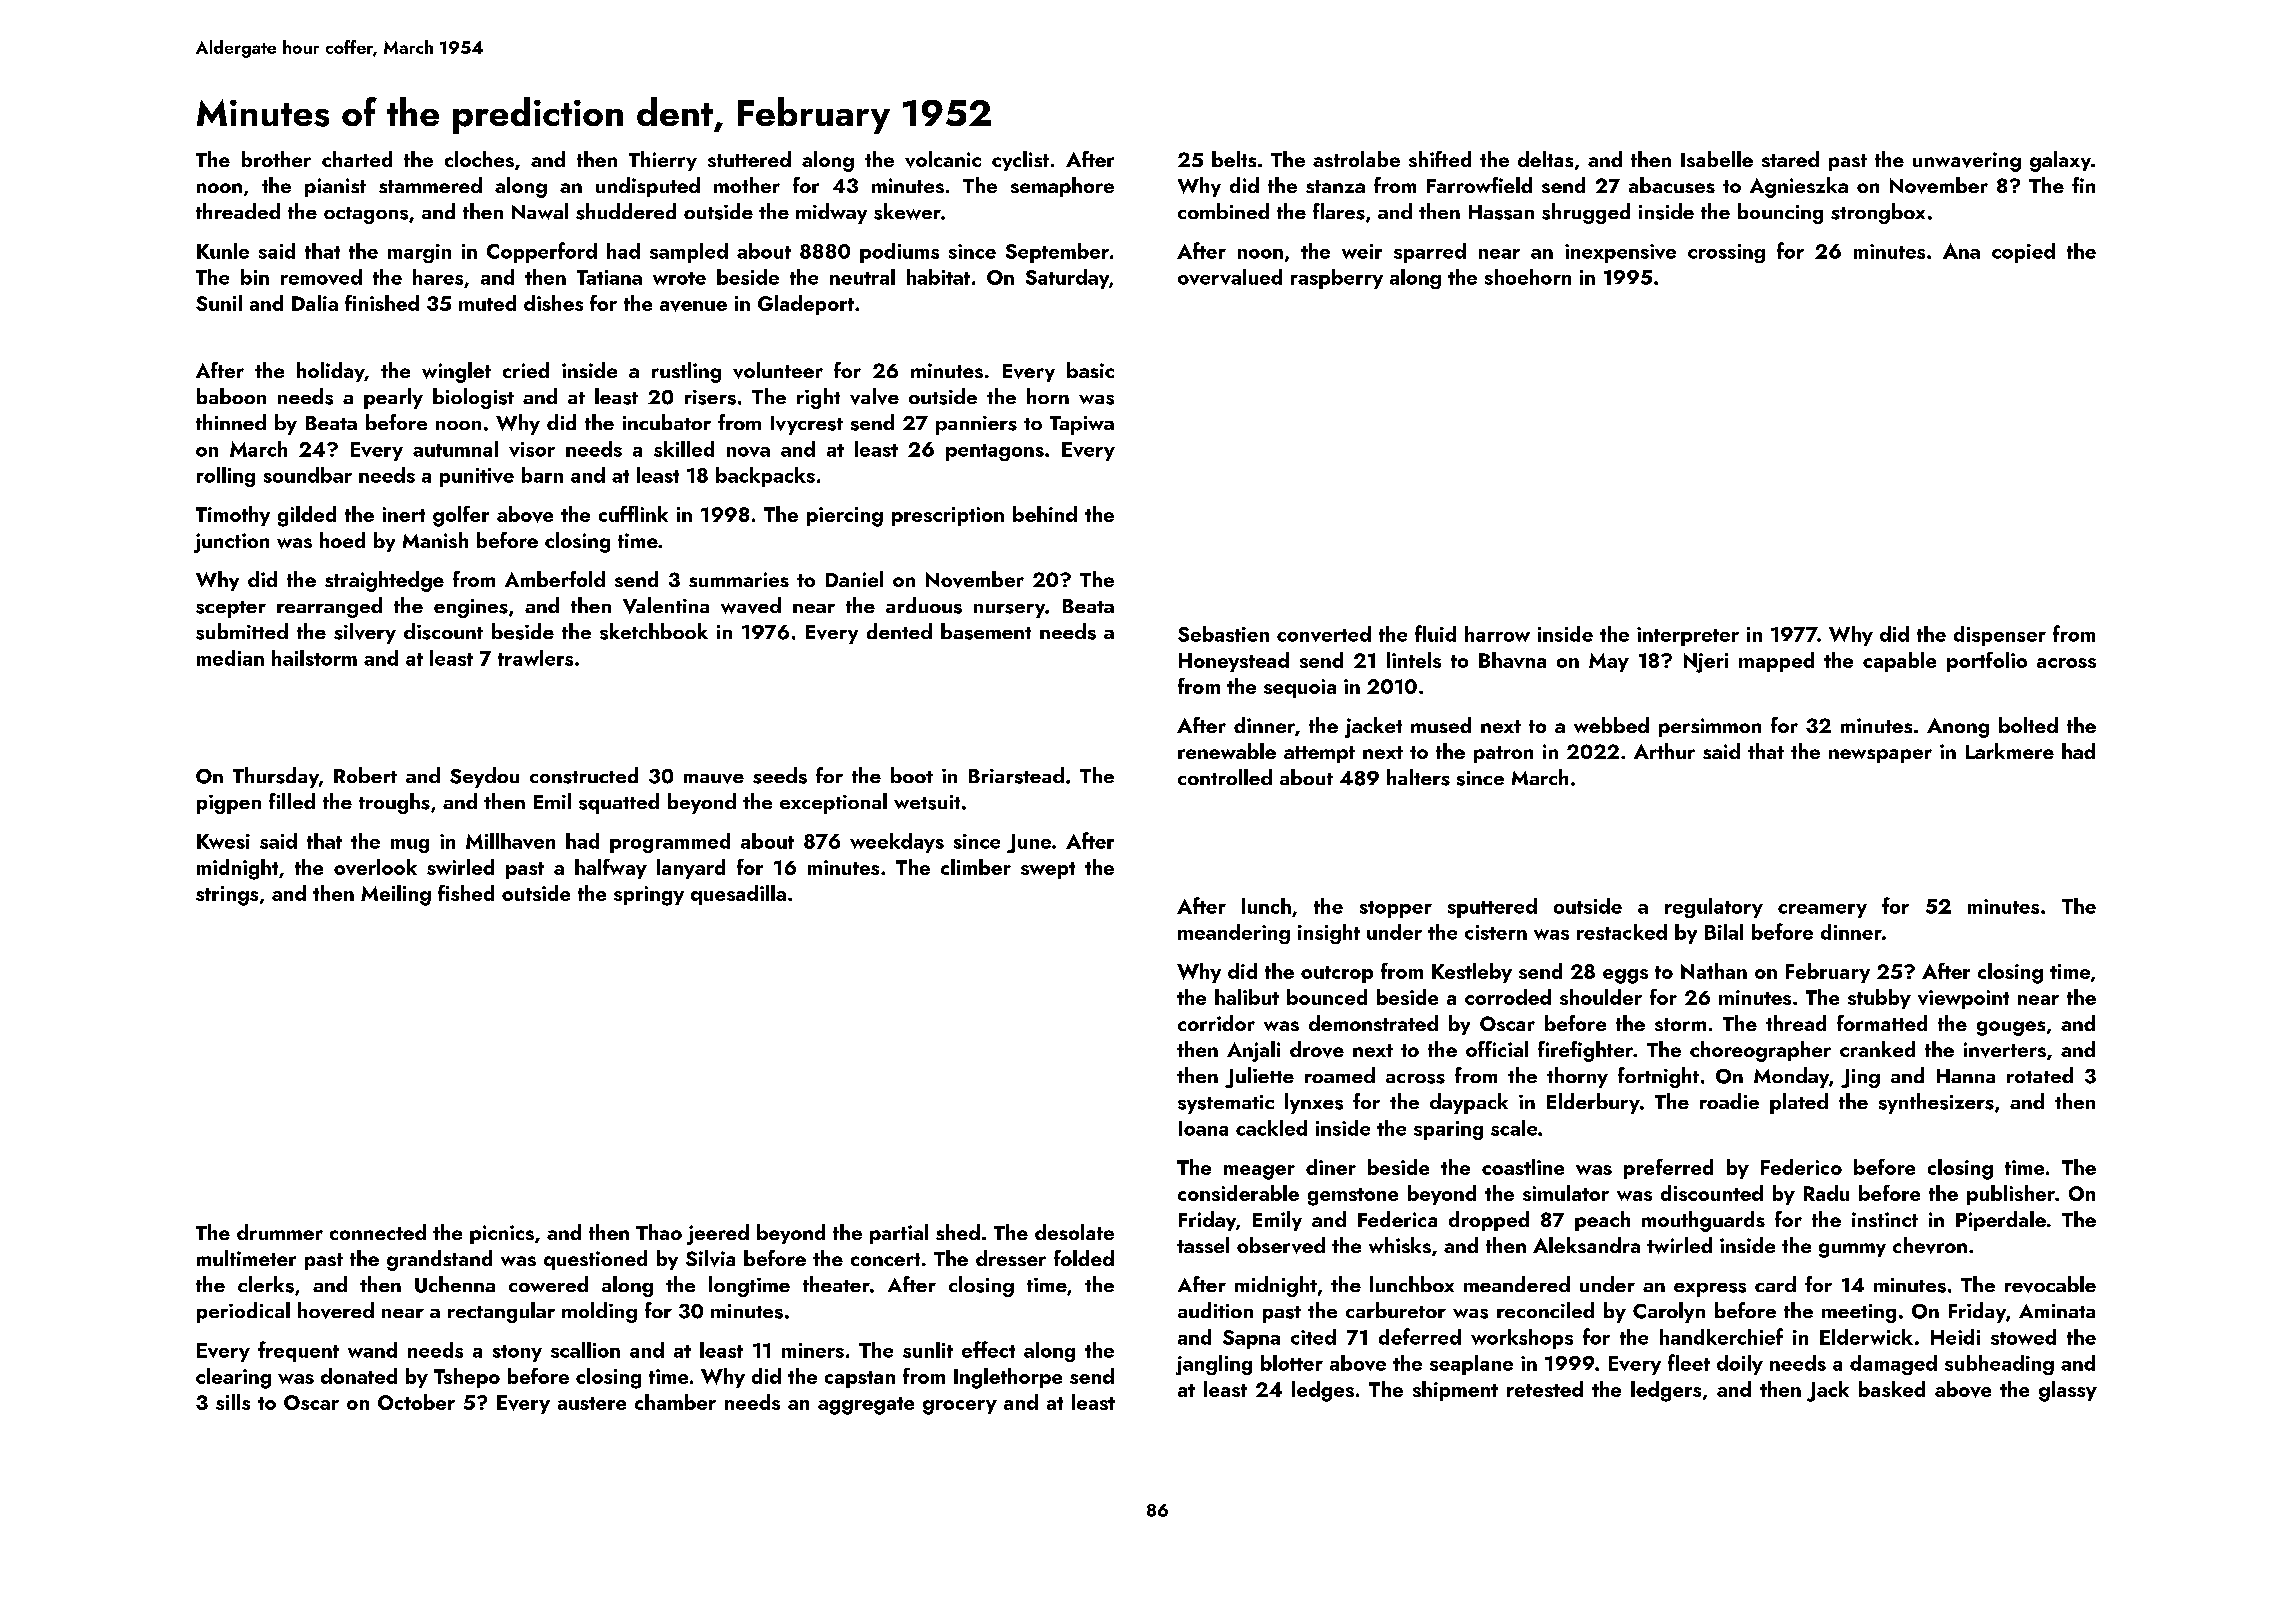  Describe the element at coordinates (584, 775) in the screenshot. I see `constructed` at that location.
